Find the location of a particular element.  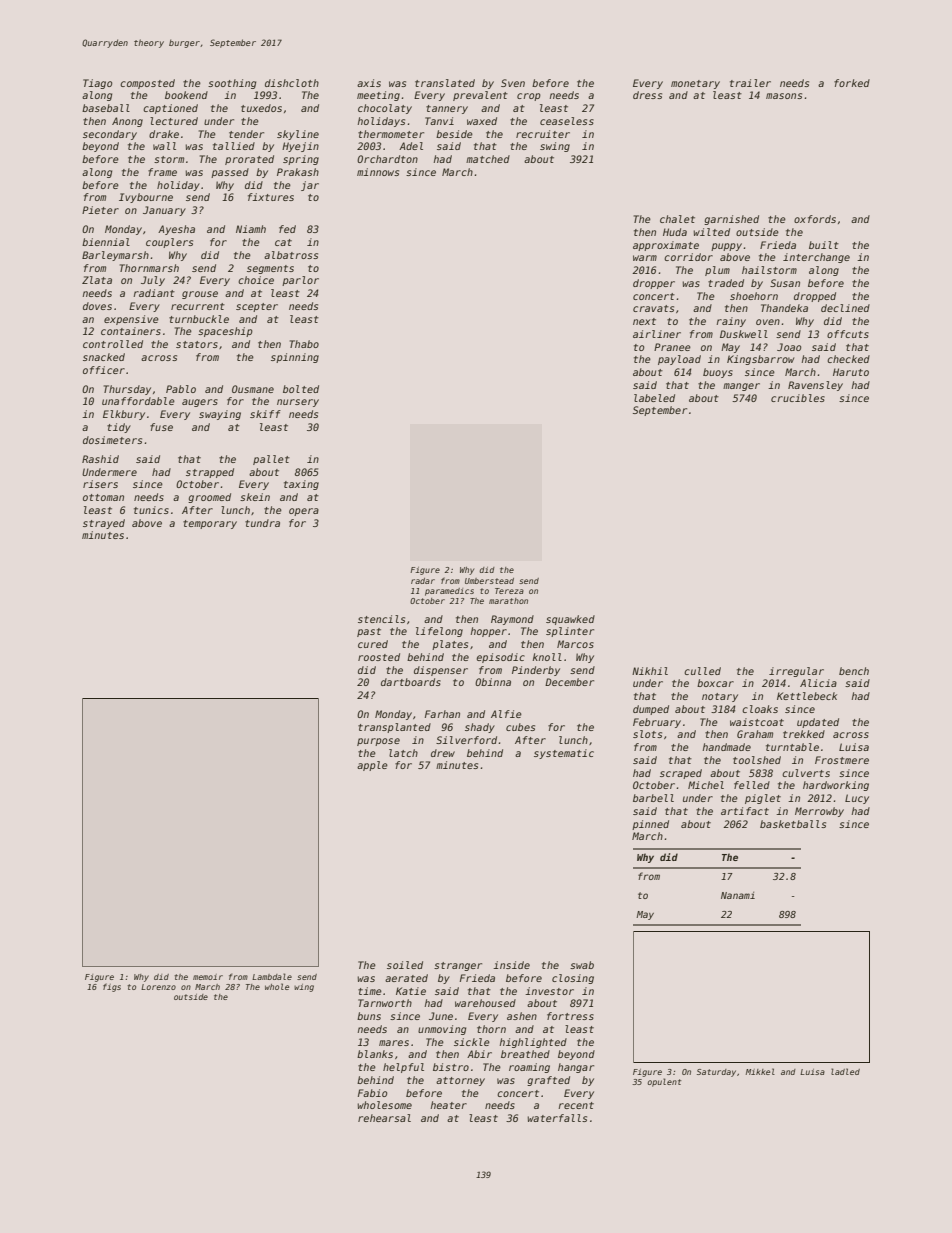

cubes is located at coordinates (520, 727).
